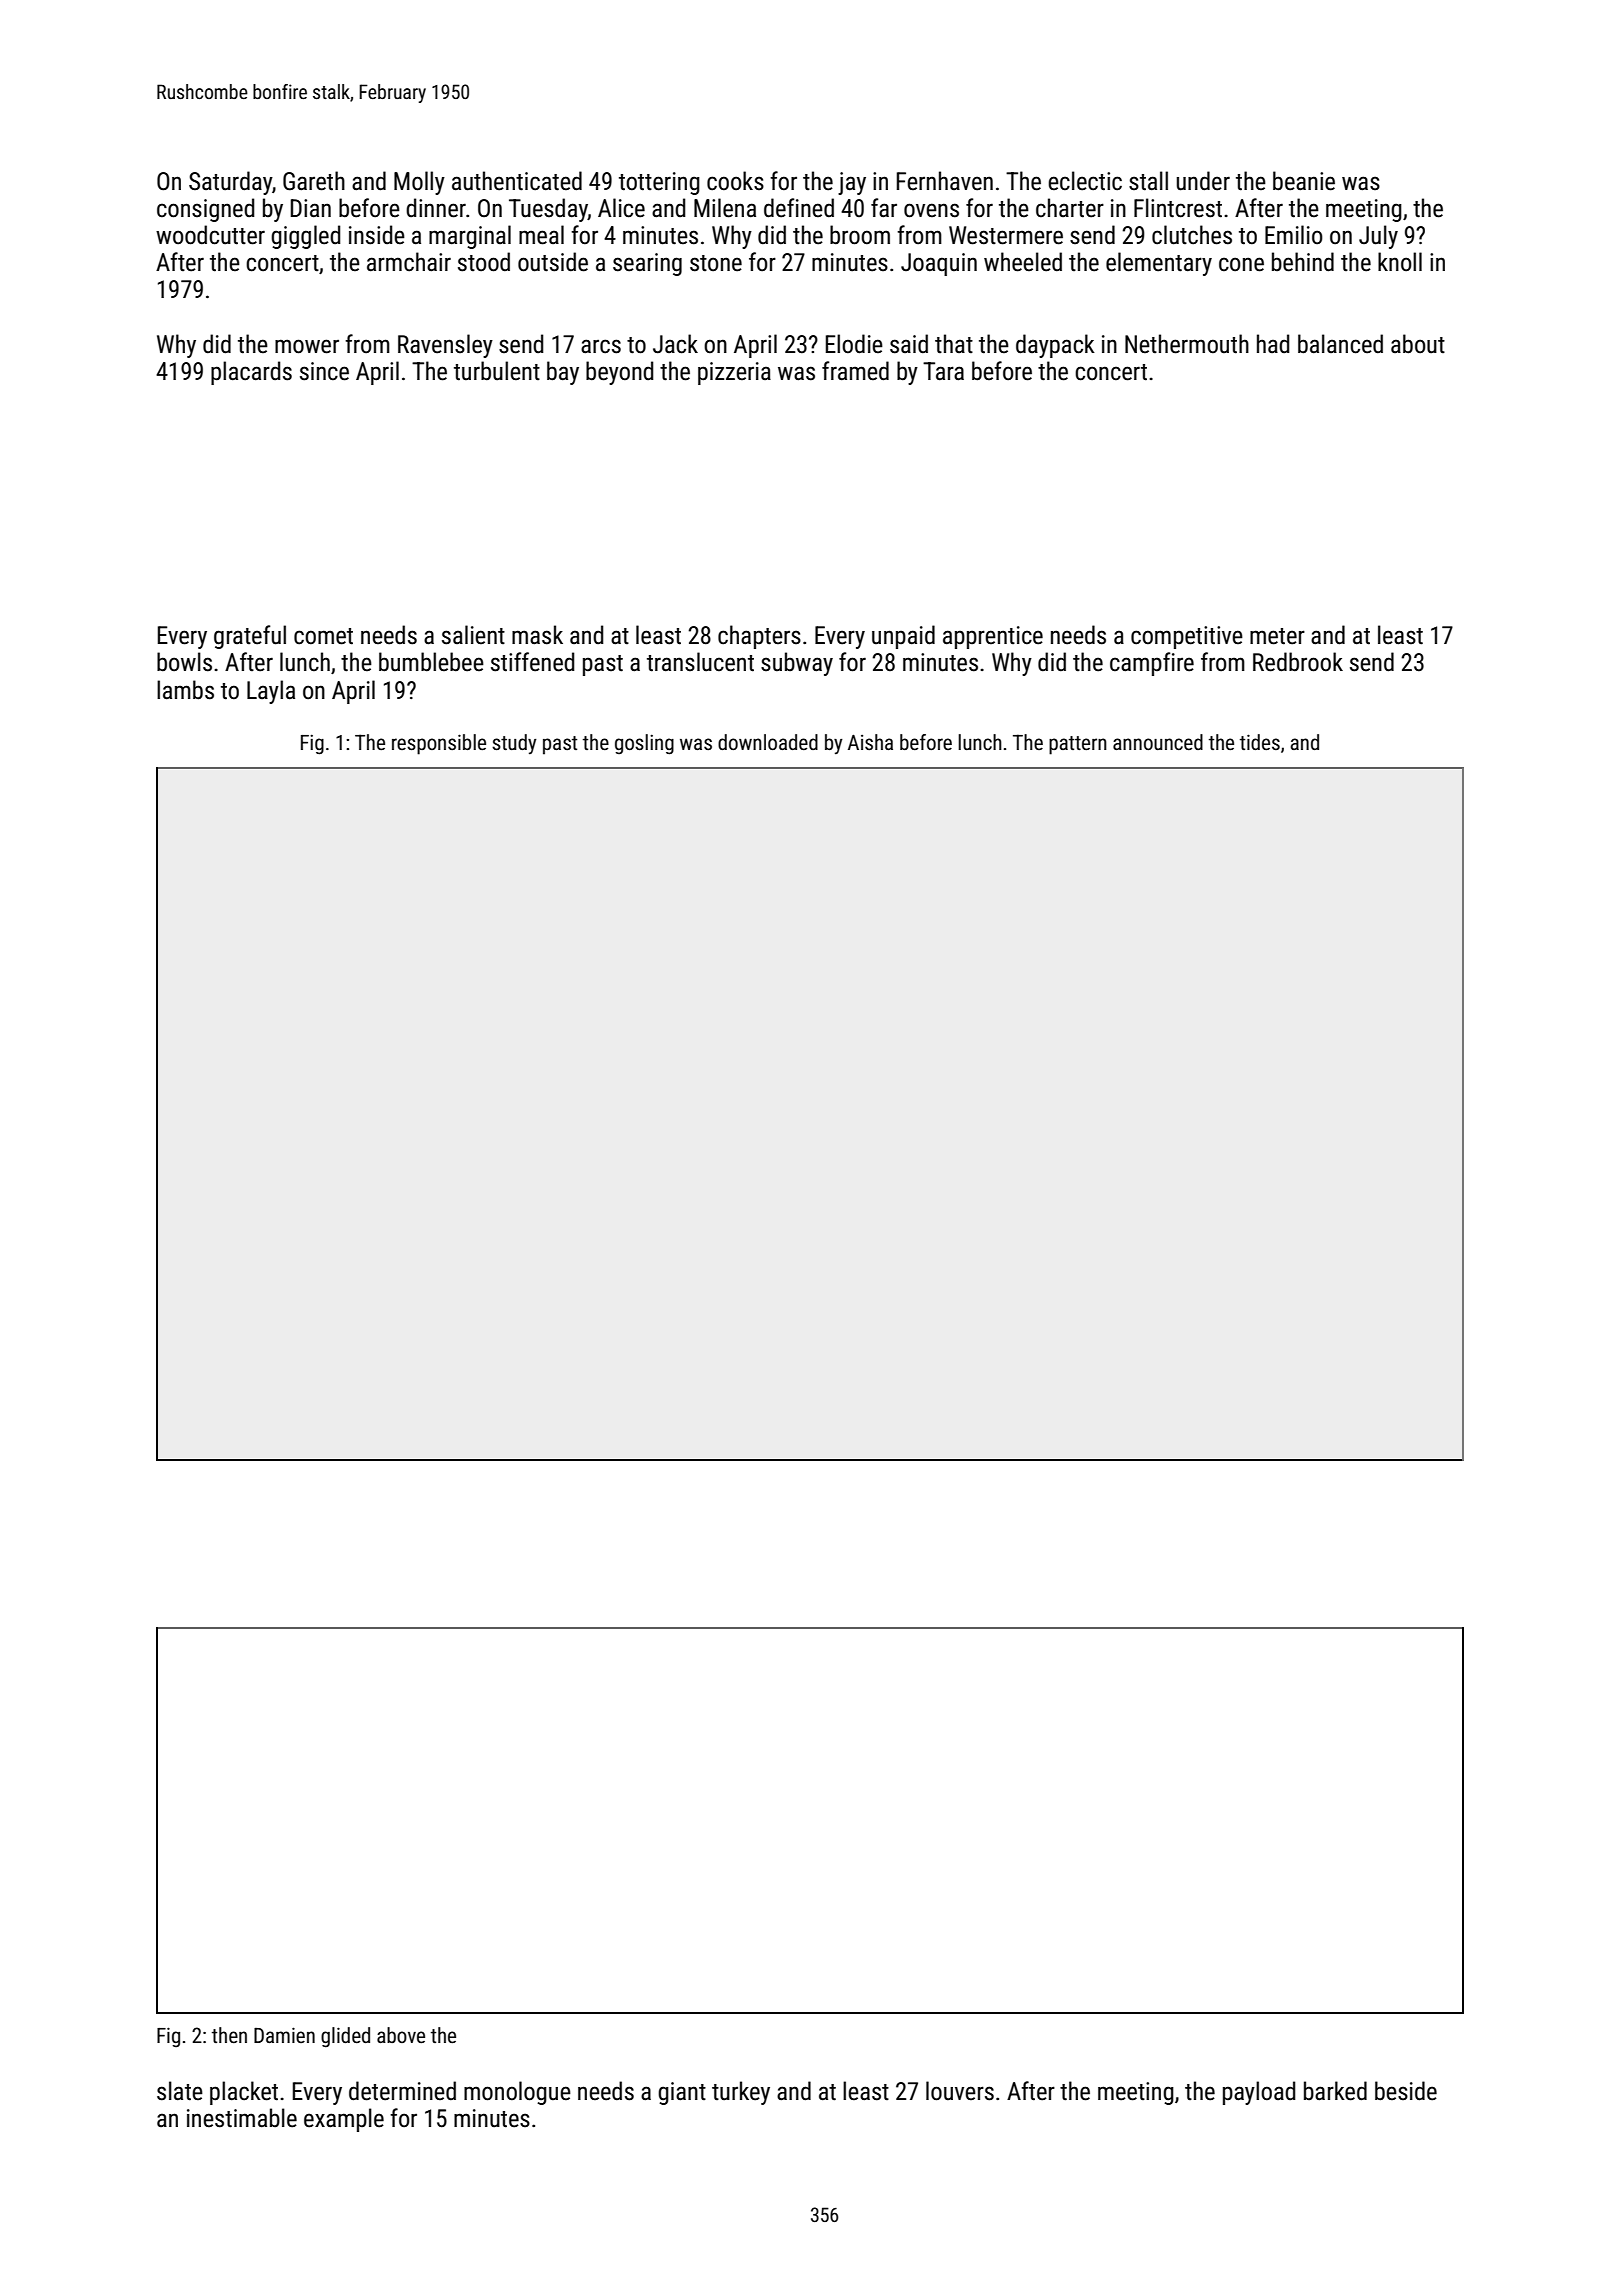  What do you see at coordinates (741, 2093) in the page?
I see `turkey` at bounding box center [741, 2093].
